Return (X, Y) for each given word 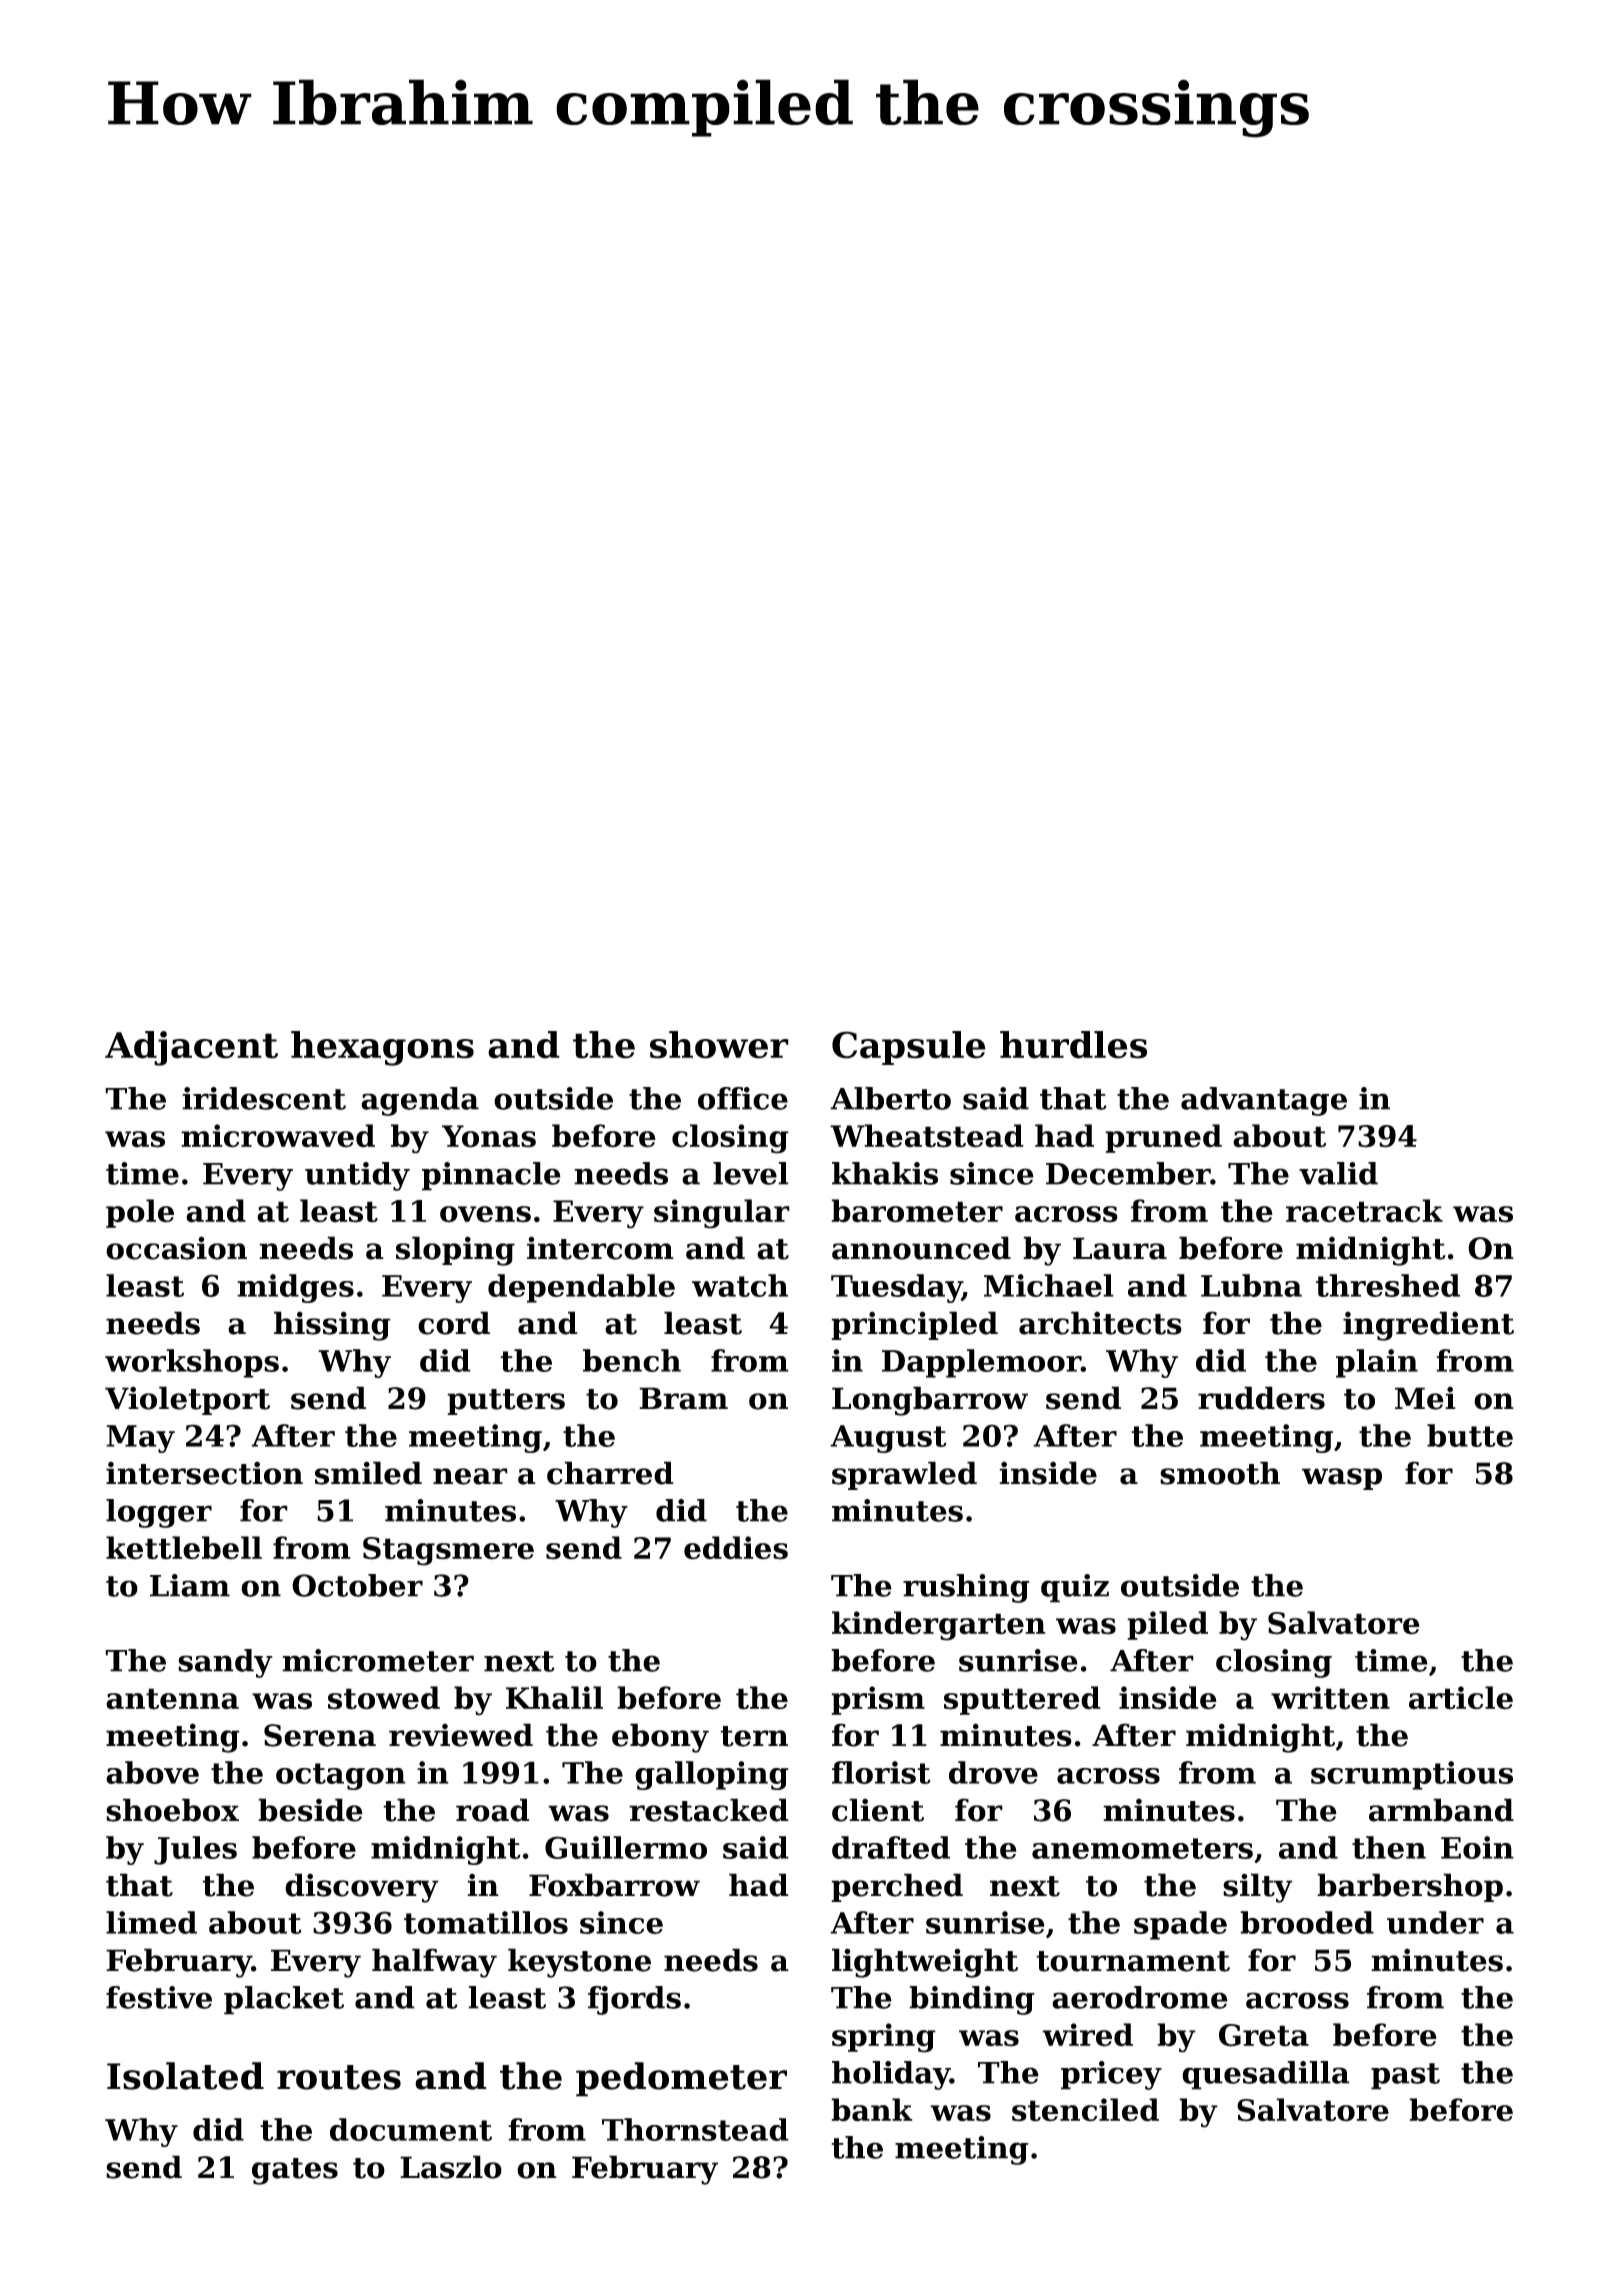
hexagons (382, 1048)
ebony (660, 1738)
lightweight (925, 1963)
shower (719, 1045)
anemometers (1142, 1848)
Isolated (185, 2076)
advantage (1264, 1101)
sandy (225, 1663)
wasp (1342, 1479)
